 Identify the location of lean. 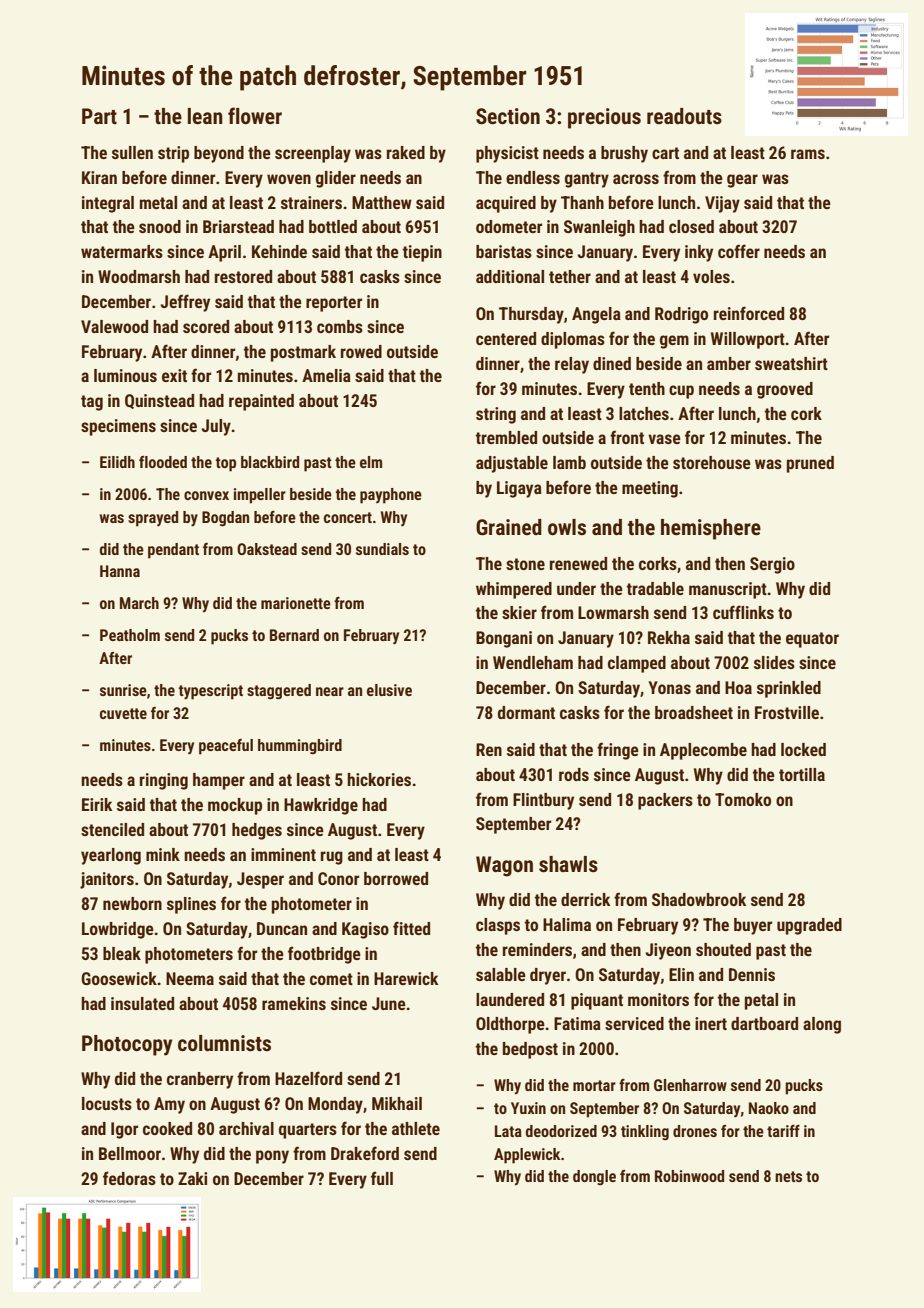
(205, 116).
